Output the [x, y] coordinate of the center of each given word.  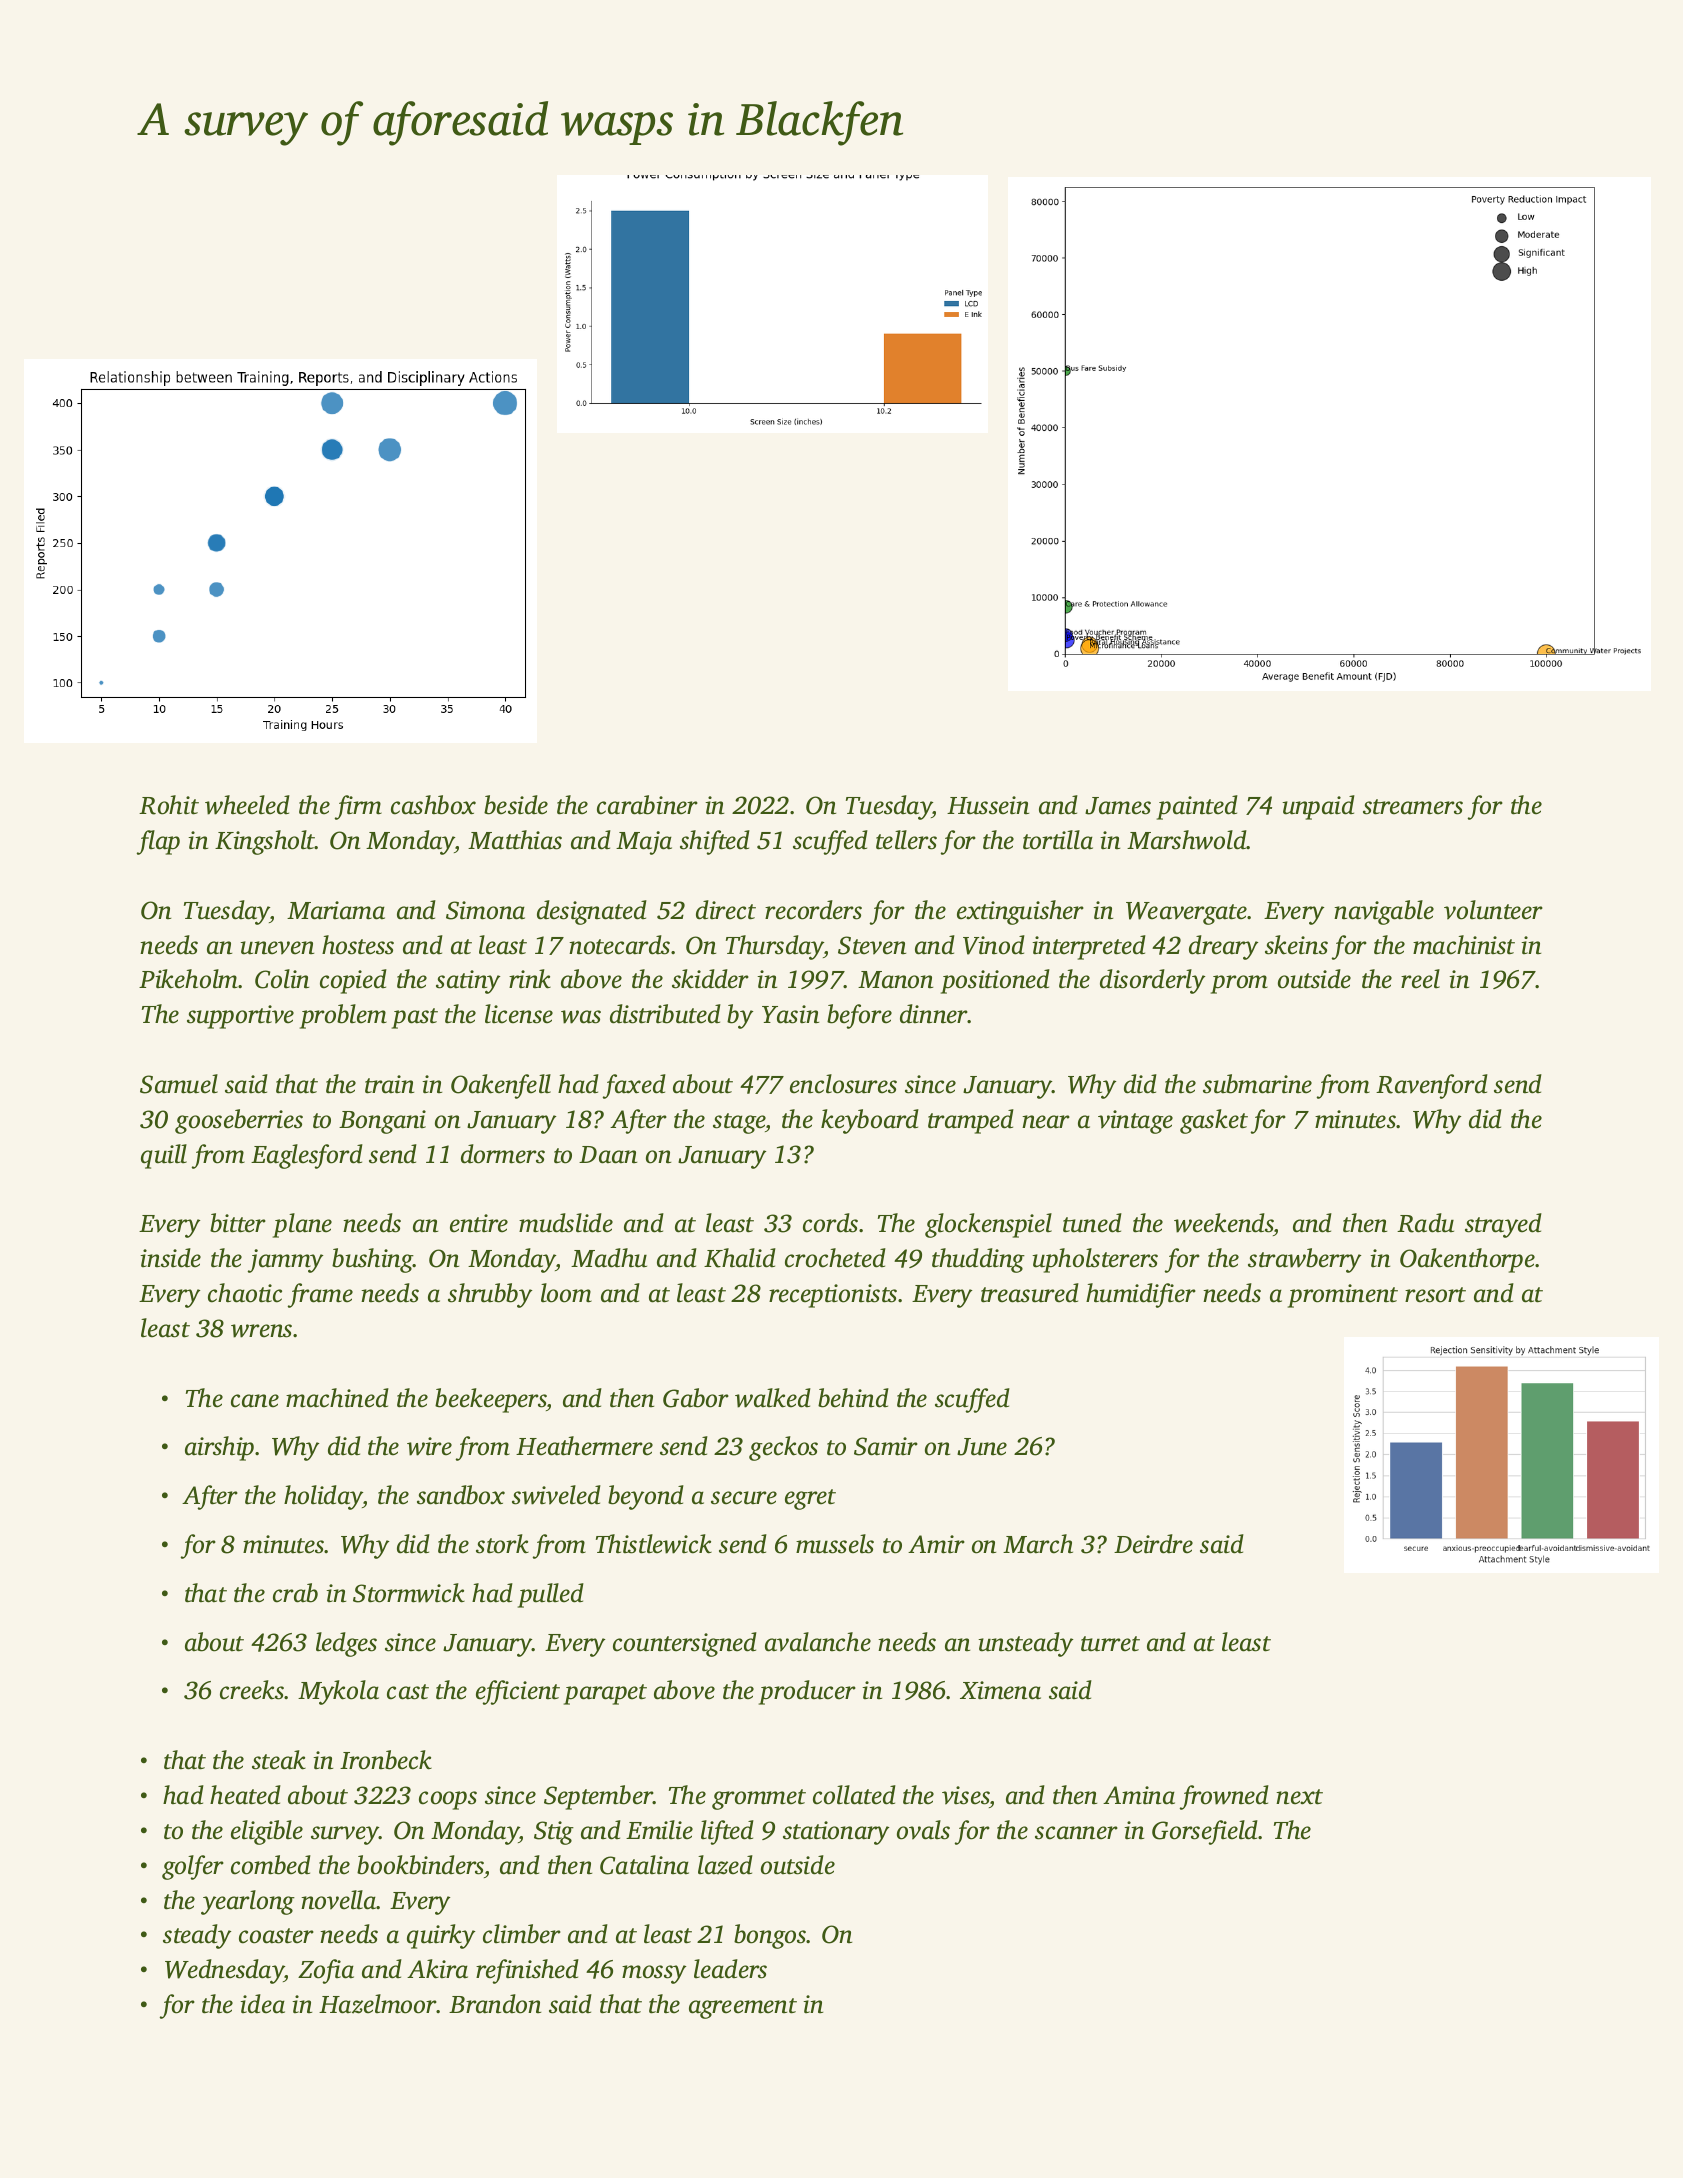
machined [337, 1398]
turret [1110, 1644]
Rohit [169, 805]
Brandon [495, 2004]
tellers [906, 840]
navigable [1384, 912]
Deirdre [1153, 1544]
